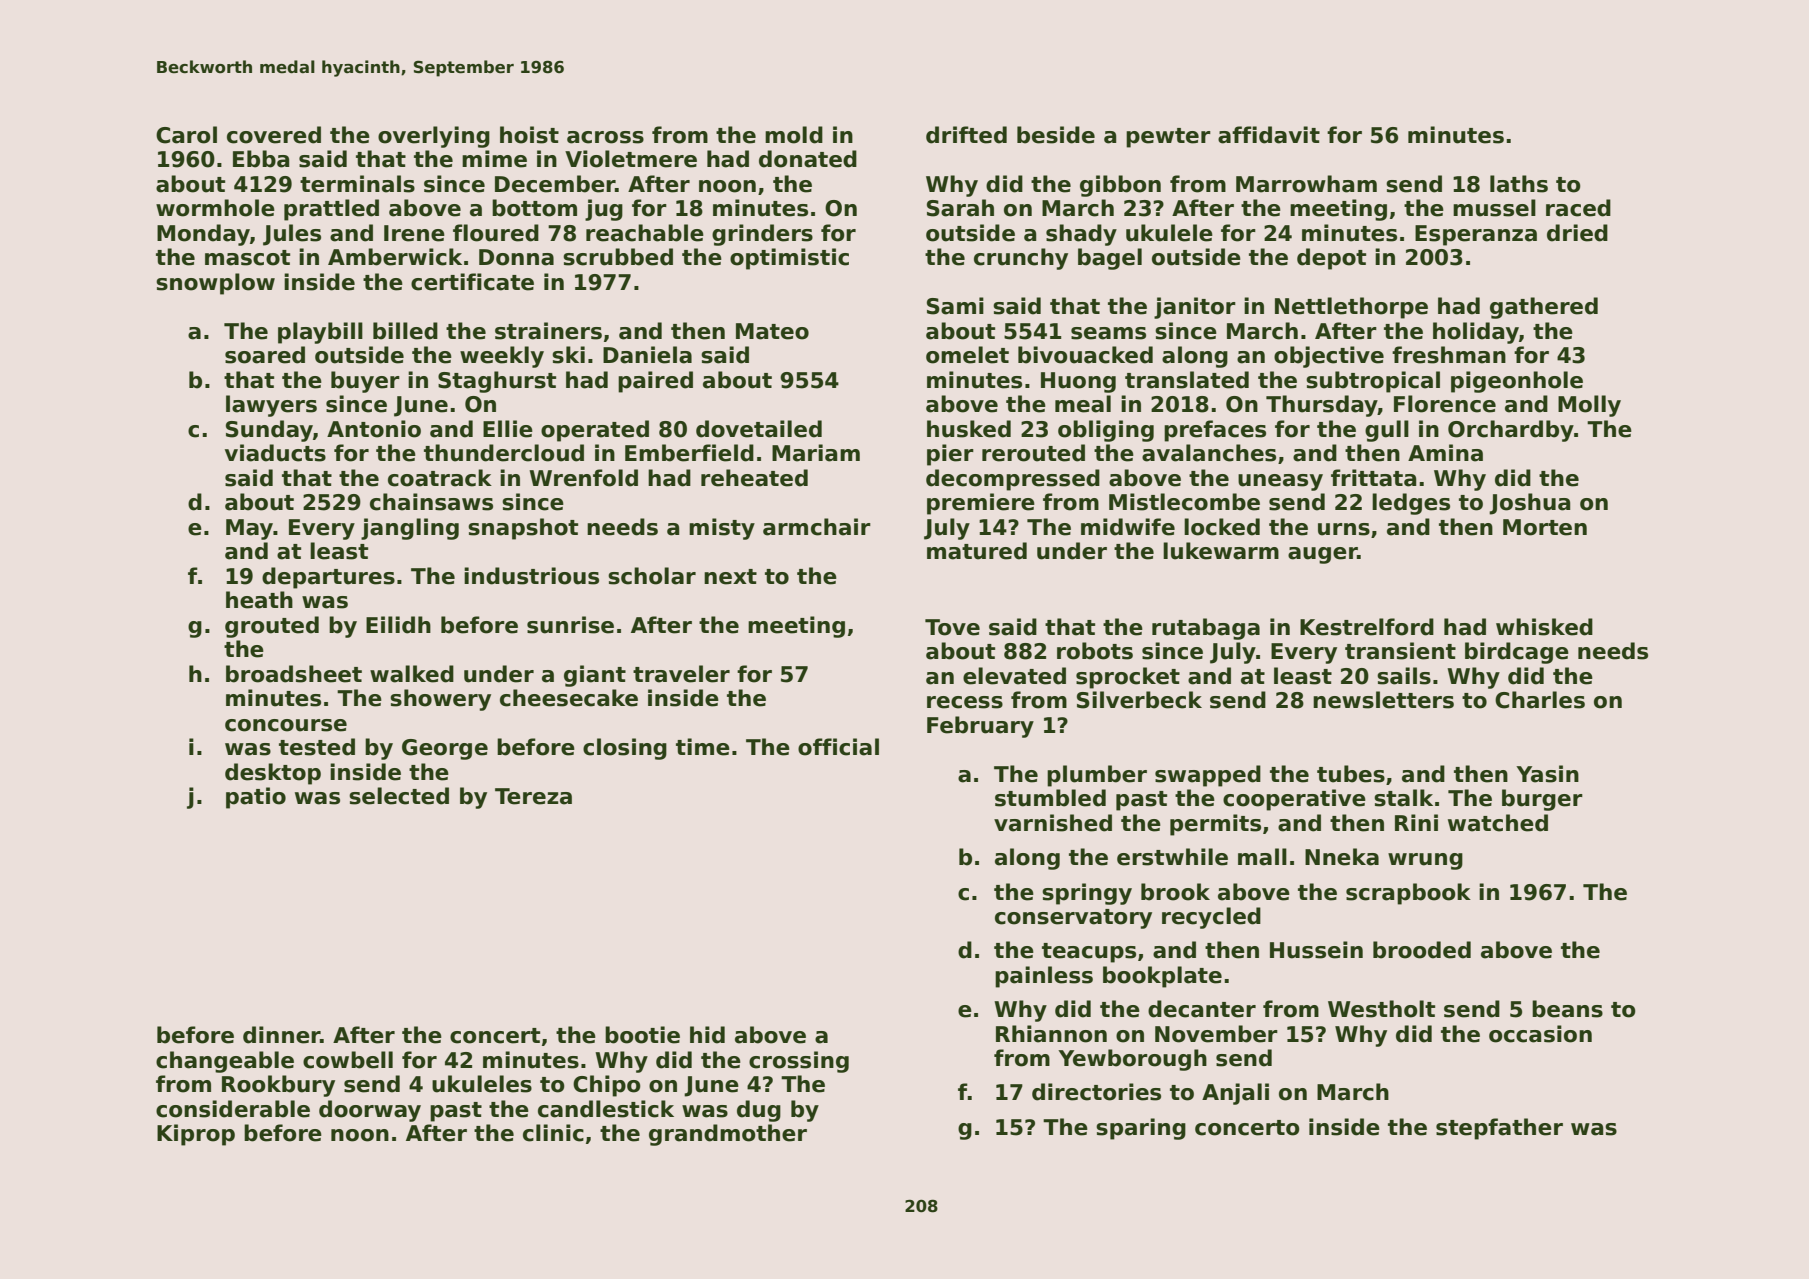  I want to click on Westholt, so click(1381, 1009).
